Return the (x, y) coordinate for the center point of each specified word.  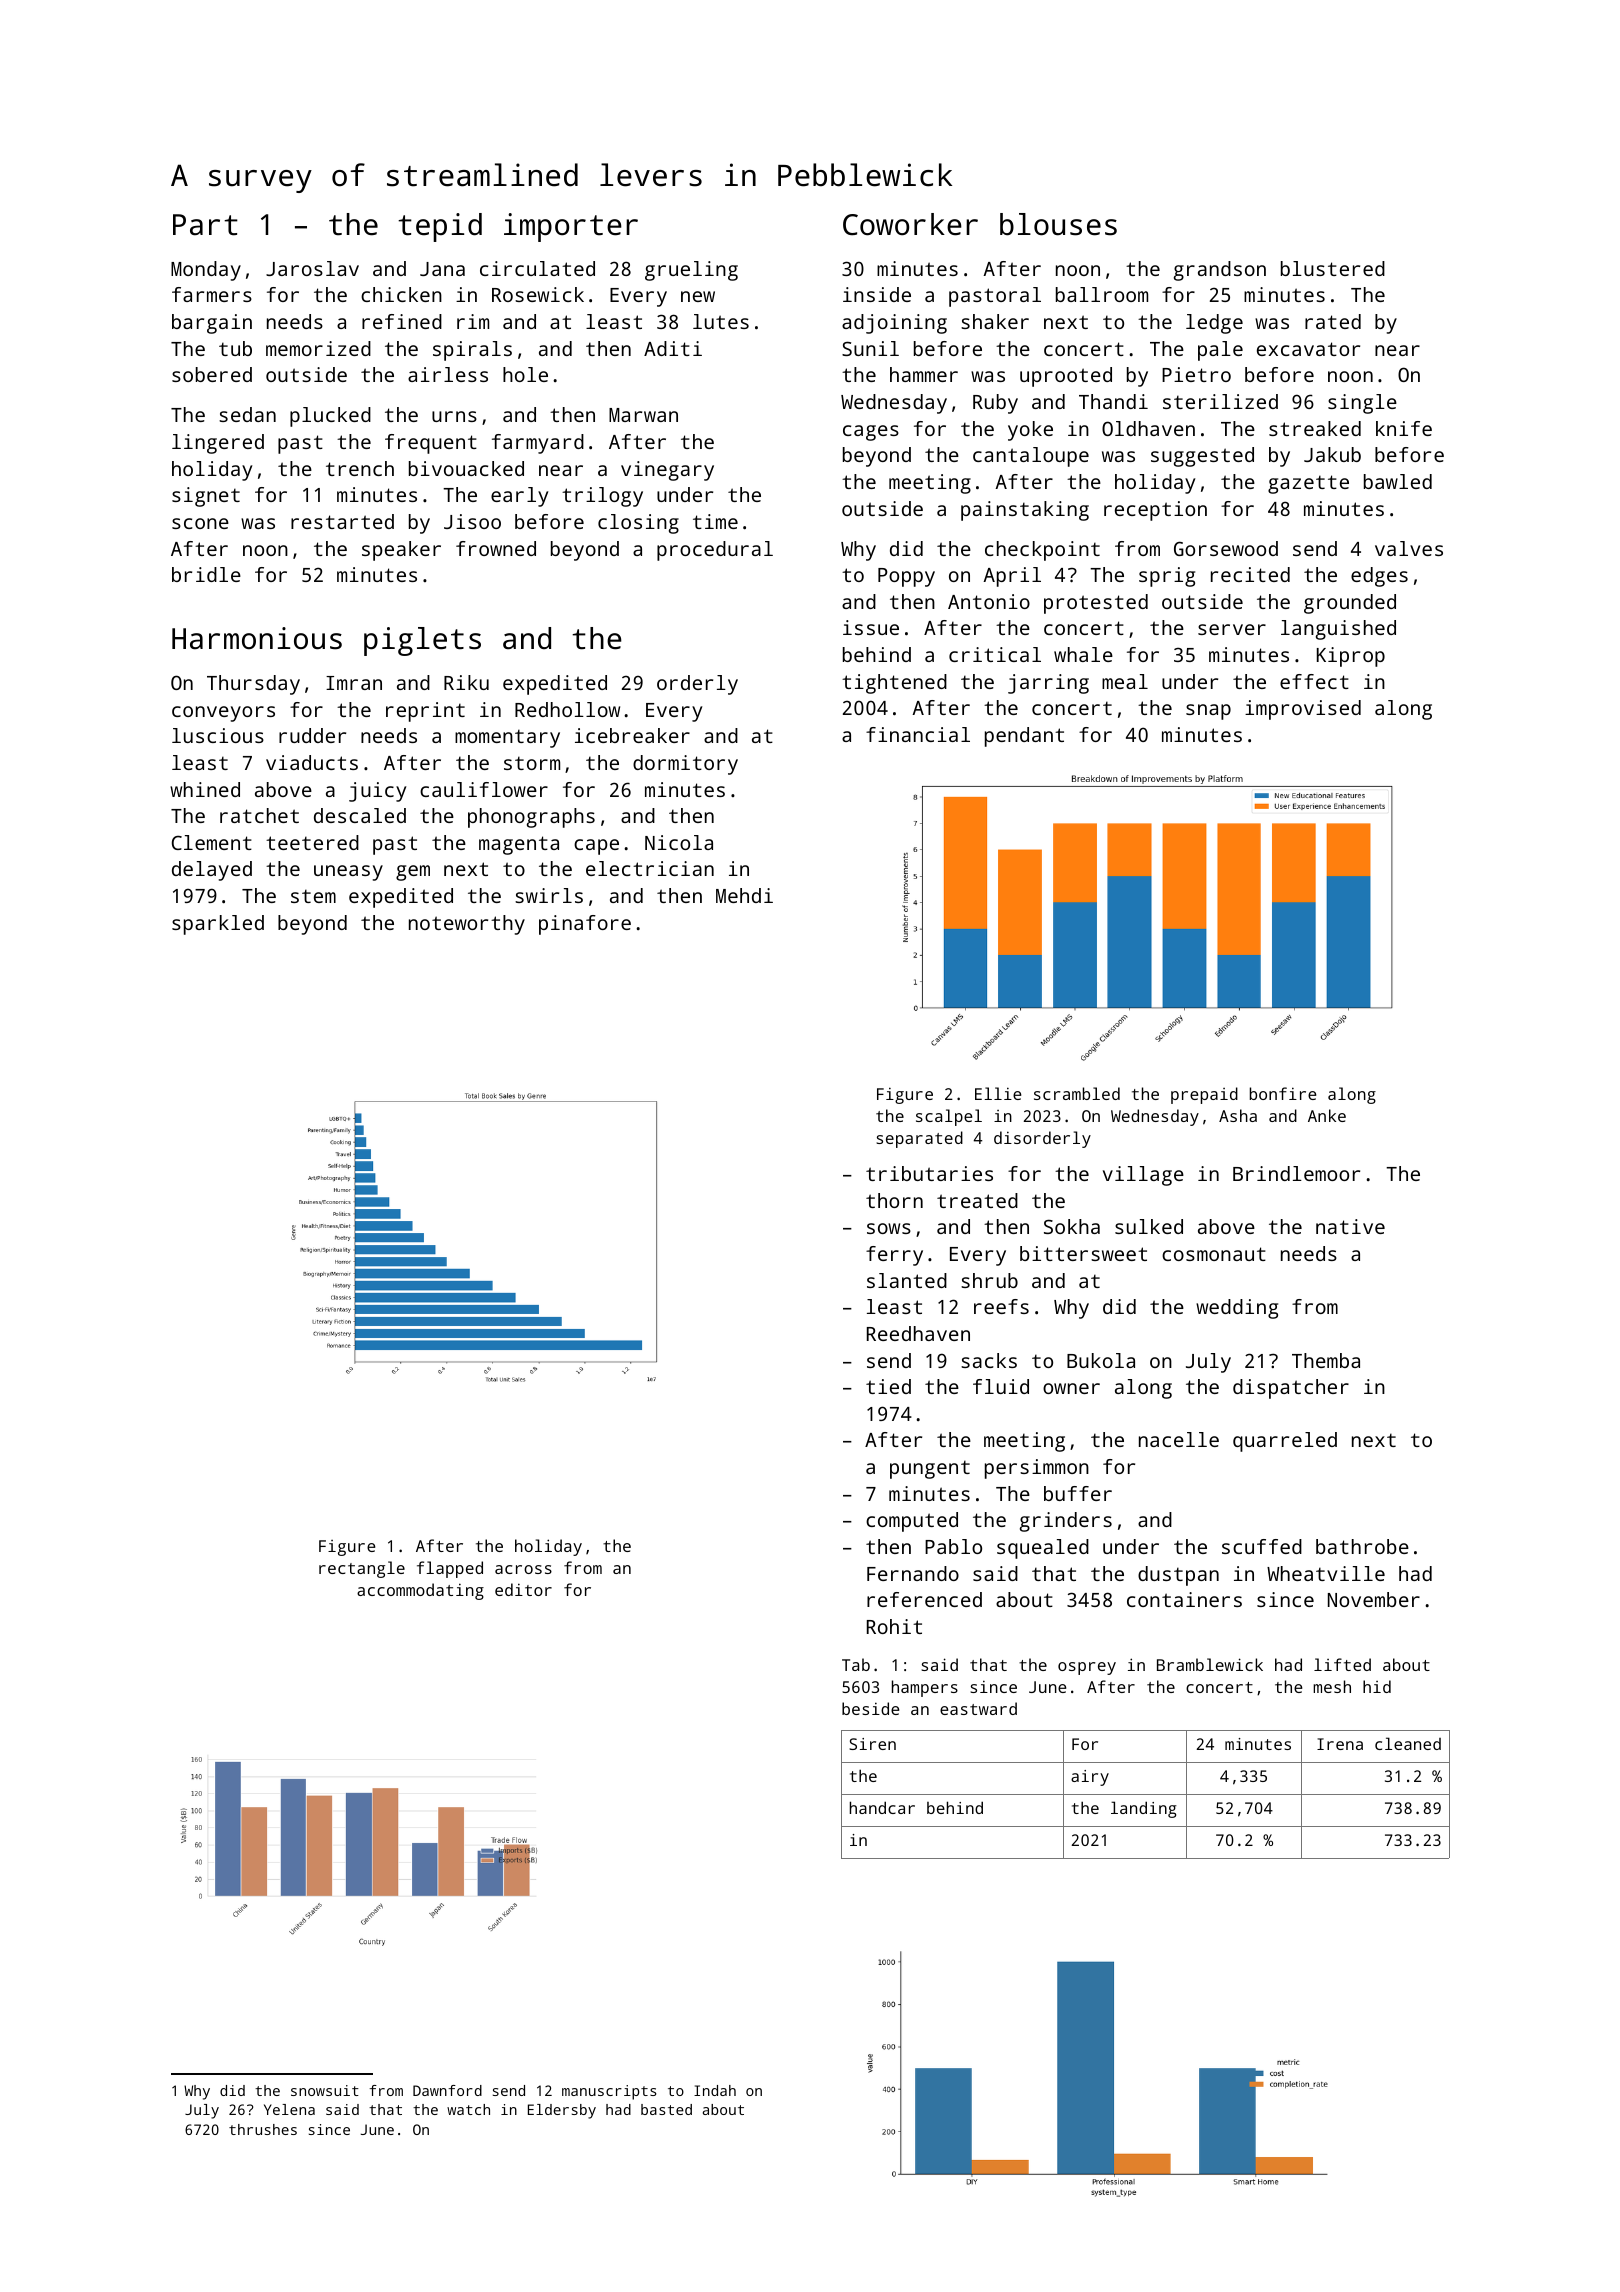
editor (523, 1589)
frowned (496, 548)
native (1350, 1226)
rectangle (362, 1569)
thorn (894, 1200)
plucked (330, 417)
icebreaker (632, 735)
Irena (1340, 1744)
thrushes (263, 2129)
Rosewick (538, 294)
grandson (1220, 271)
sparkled (218, 925)
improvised (1303, 710)
